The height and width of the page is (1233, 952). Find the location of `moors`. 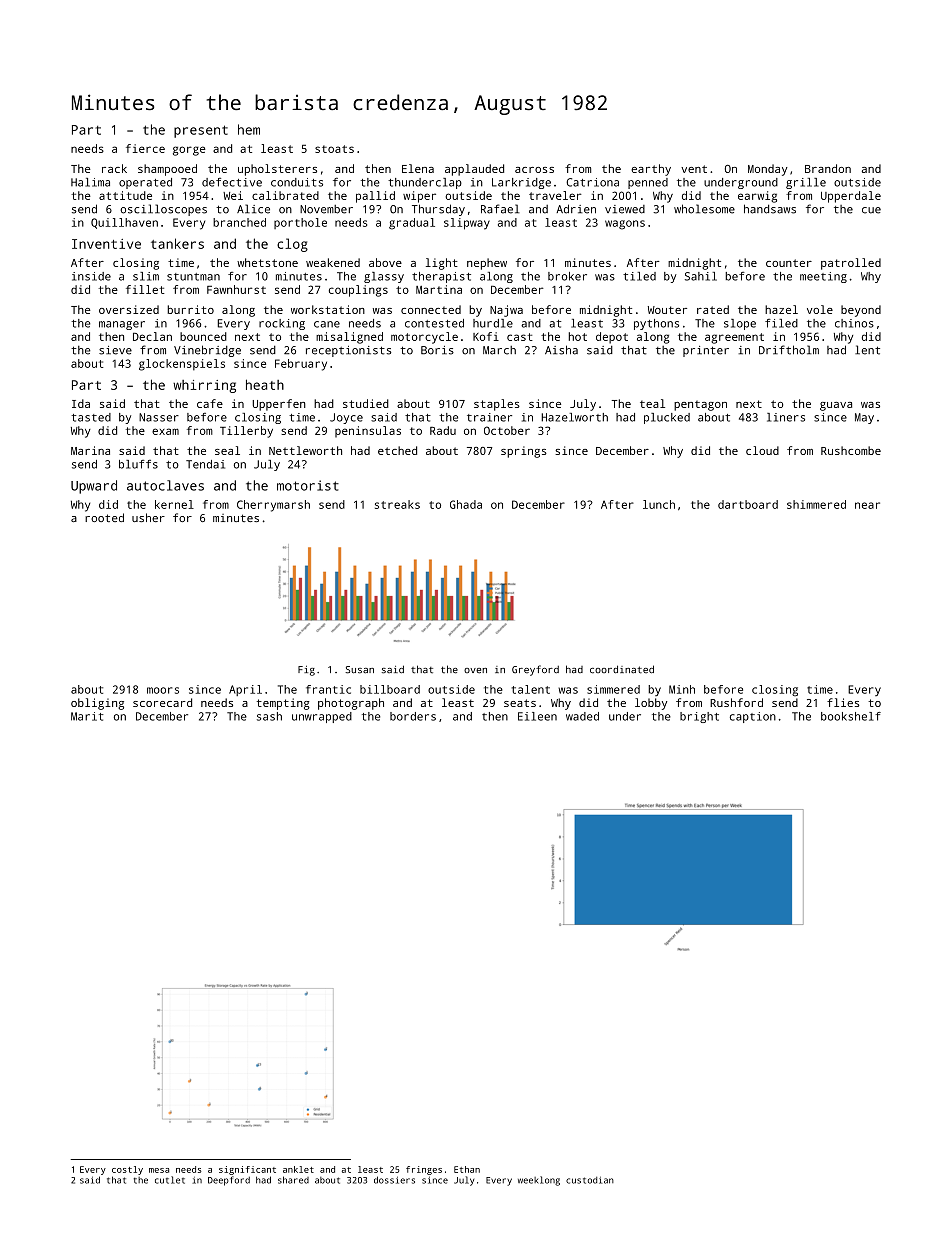

moors is located at coordinates (163, 690).
